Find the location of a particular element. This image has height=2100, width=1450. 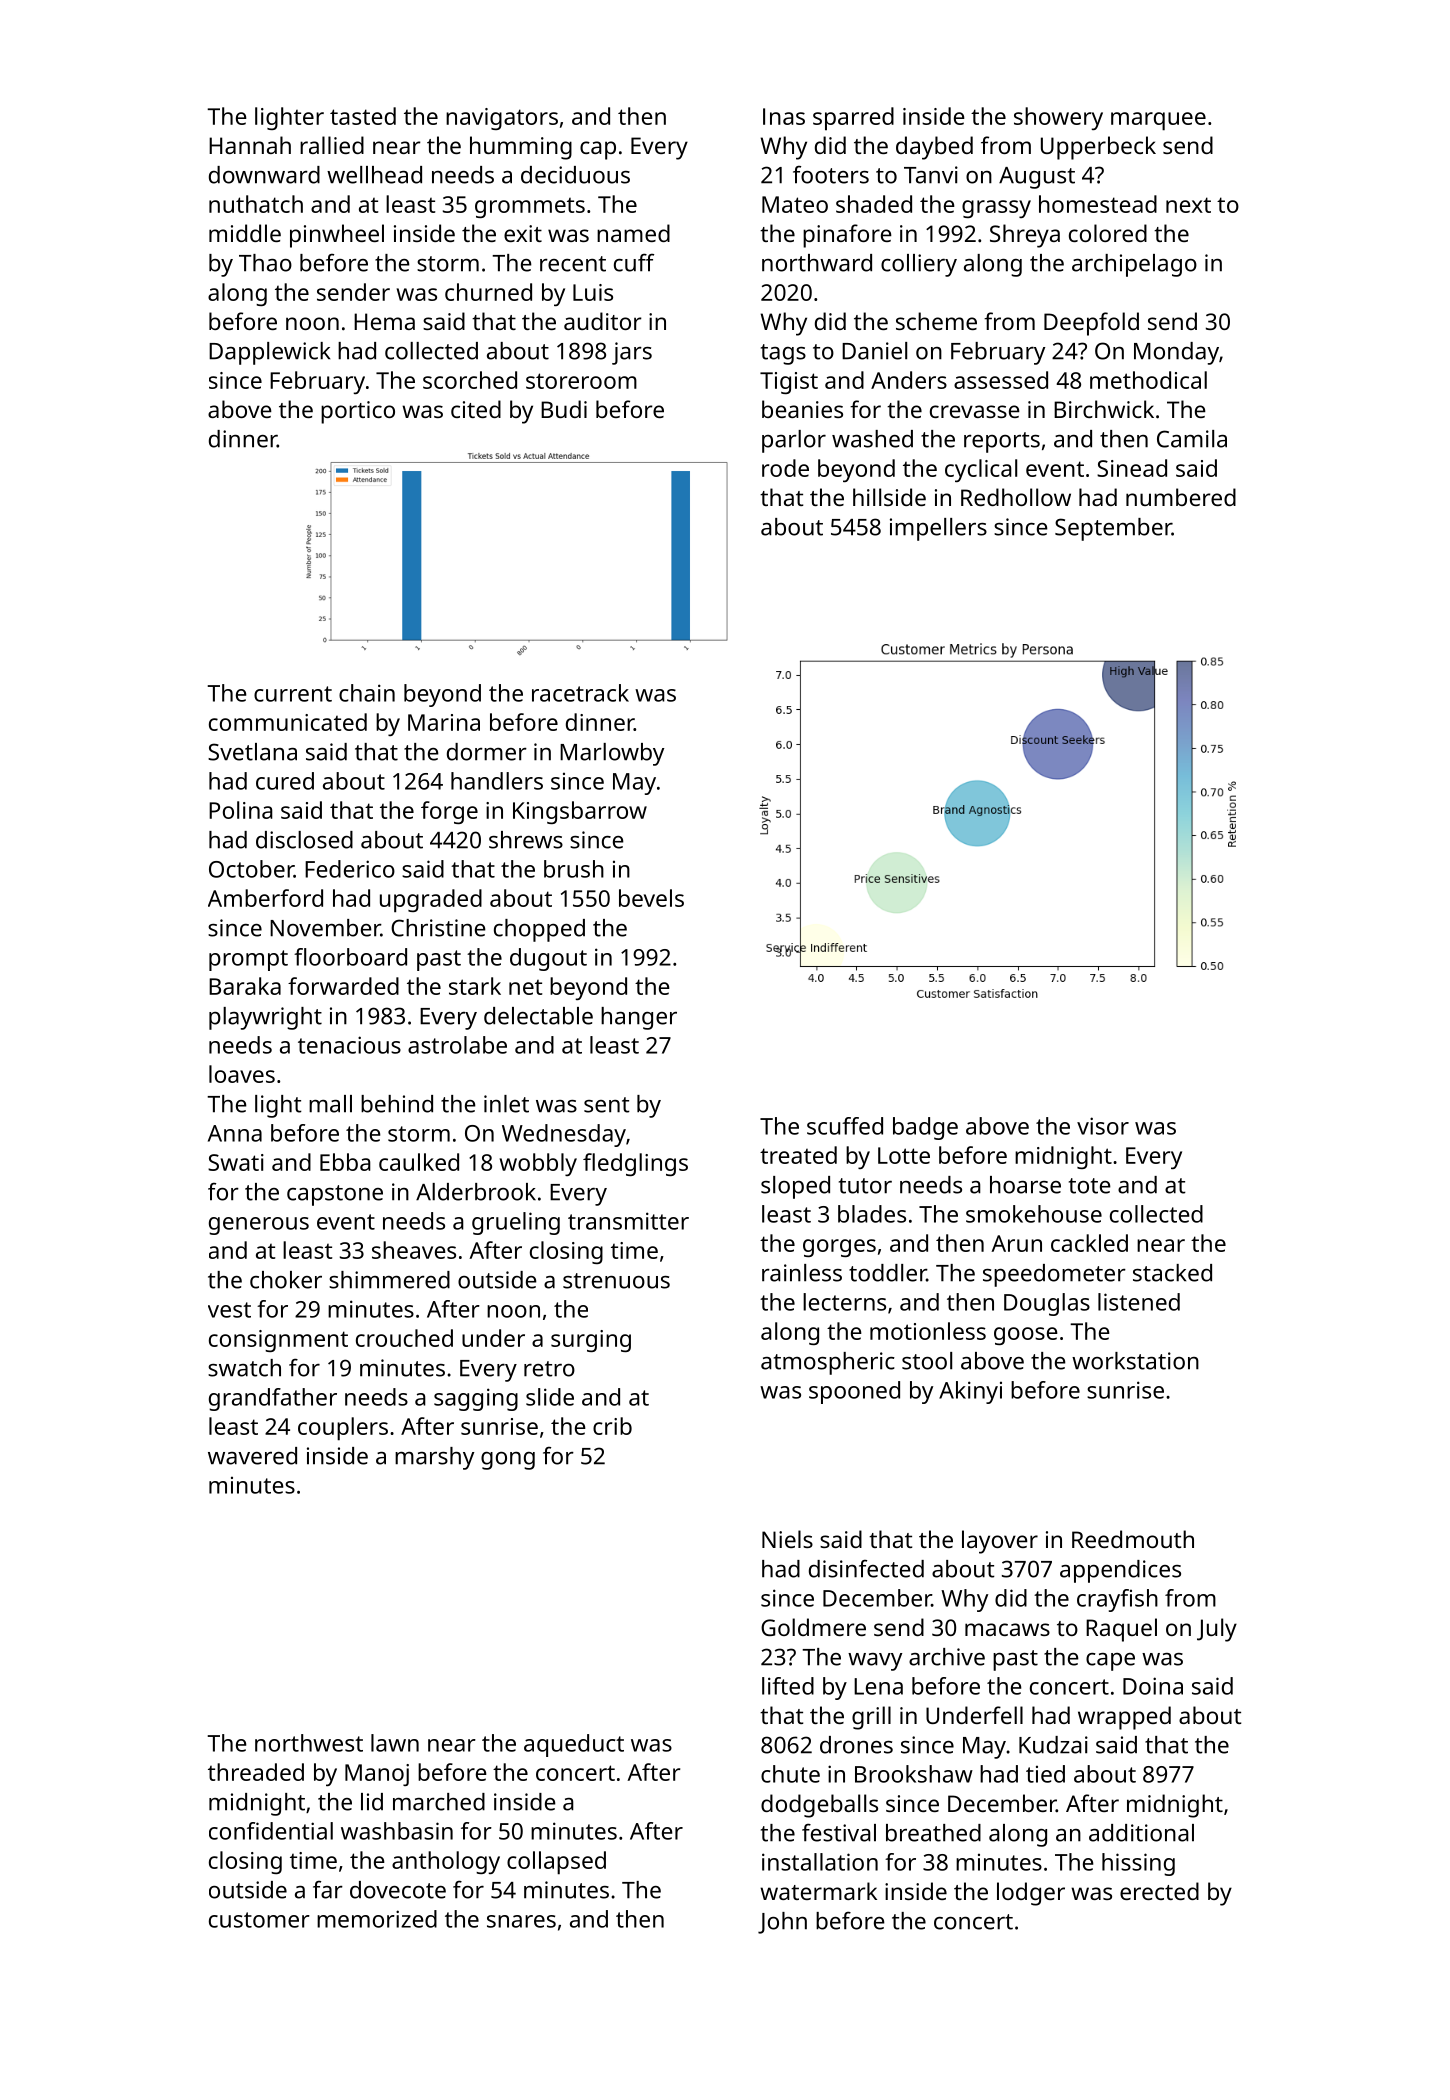

named is located at coordinates (633, 233).
